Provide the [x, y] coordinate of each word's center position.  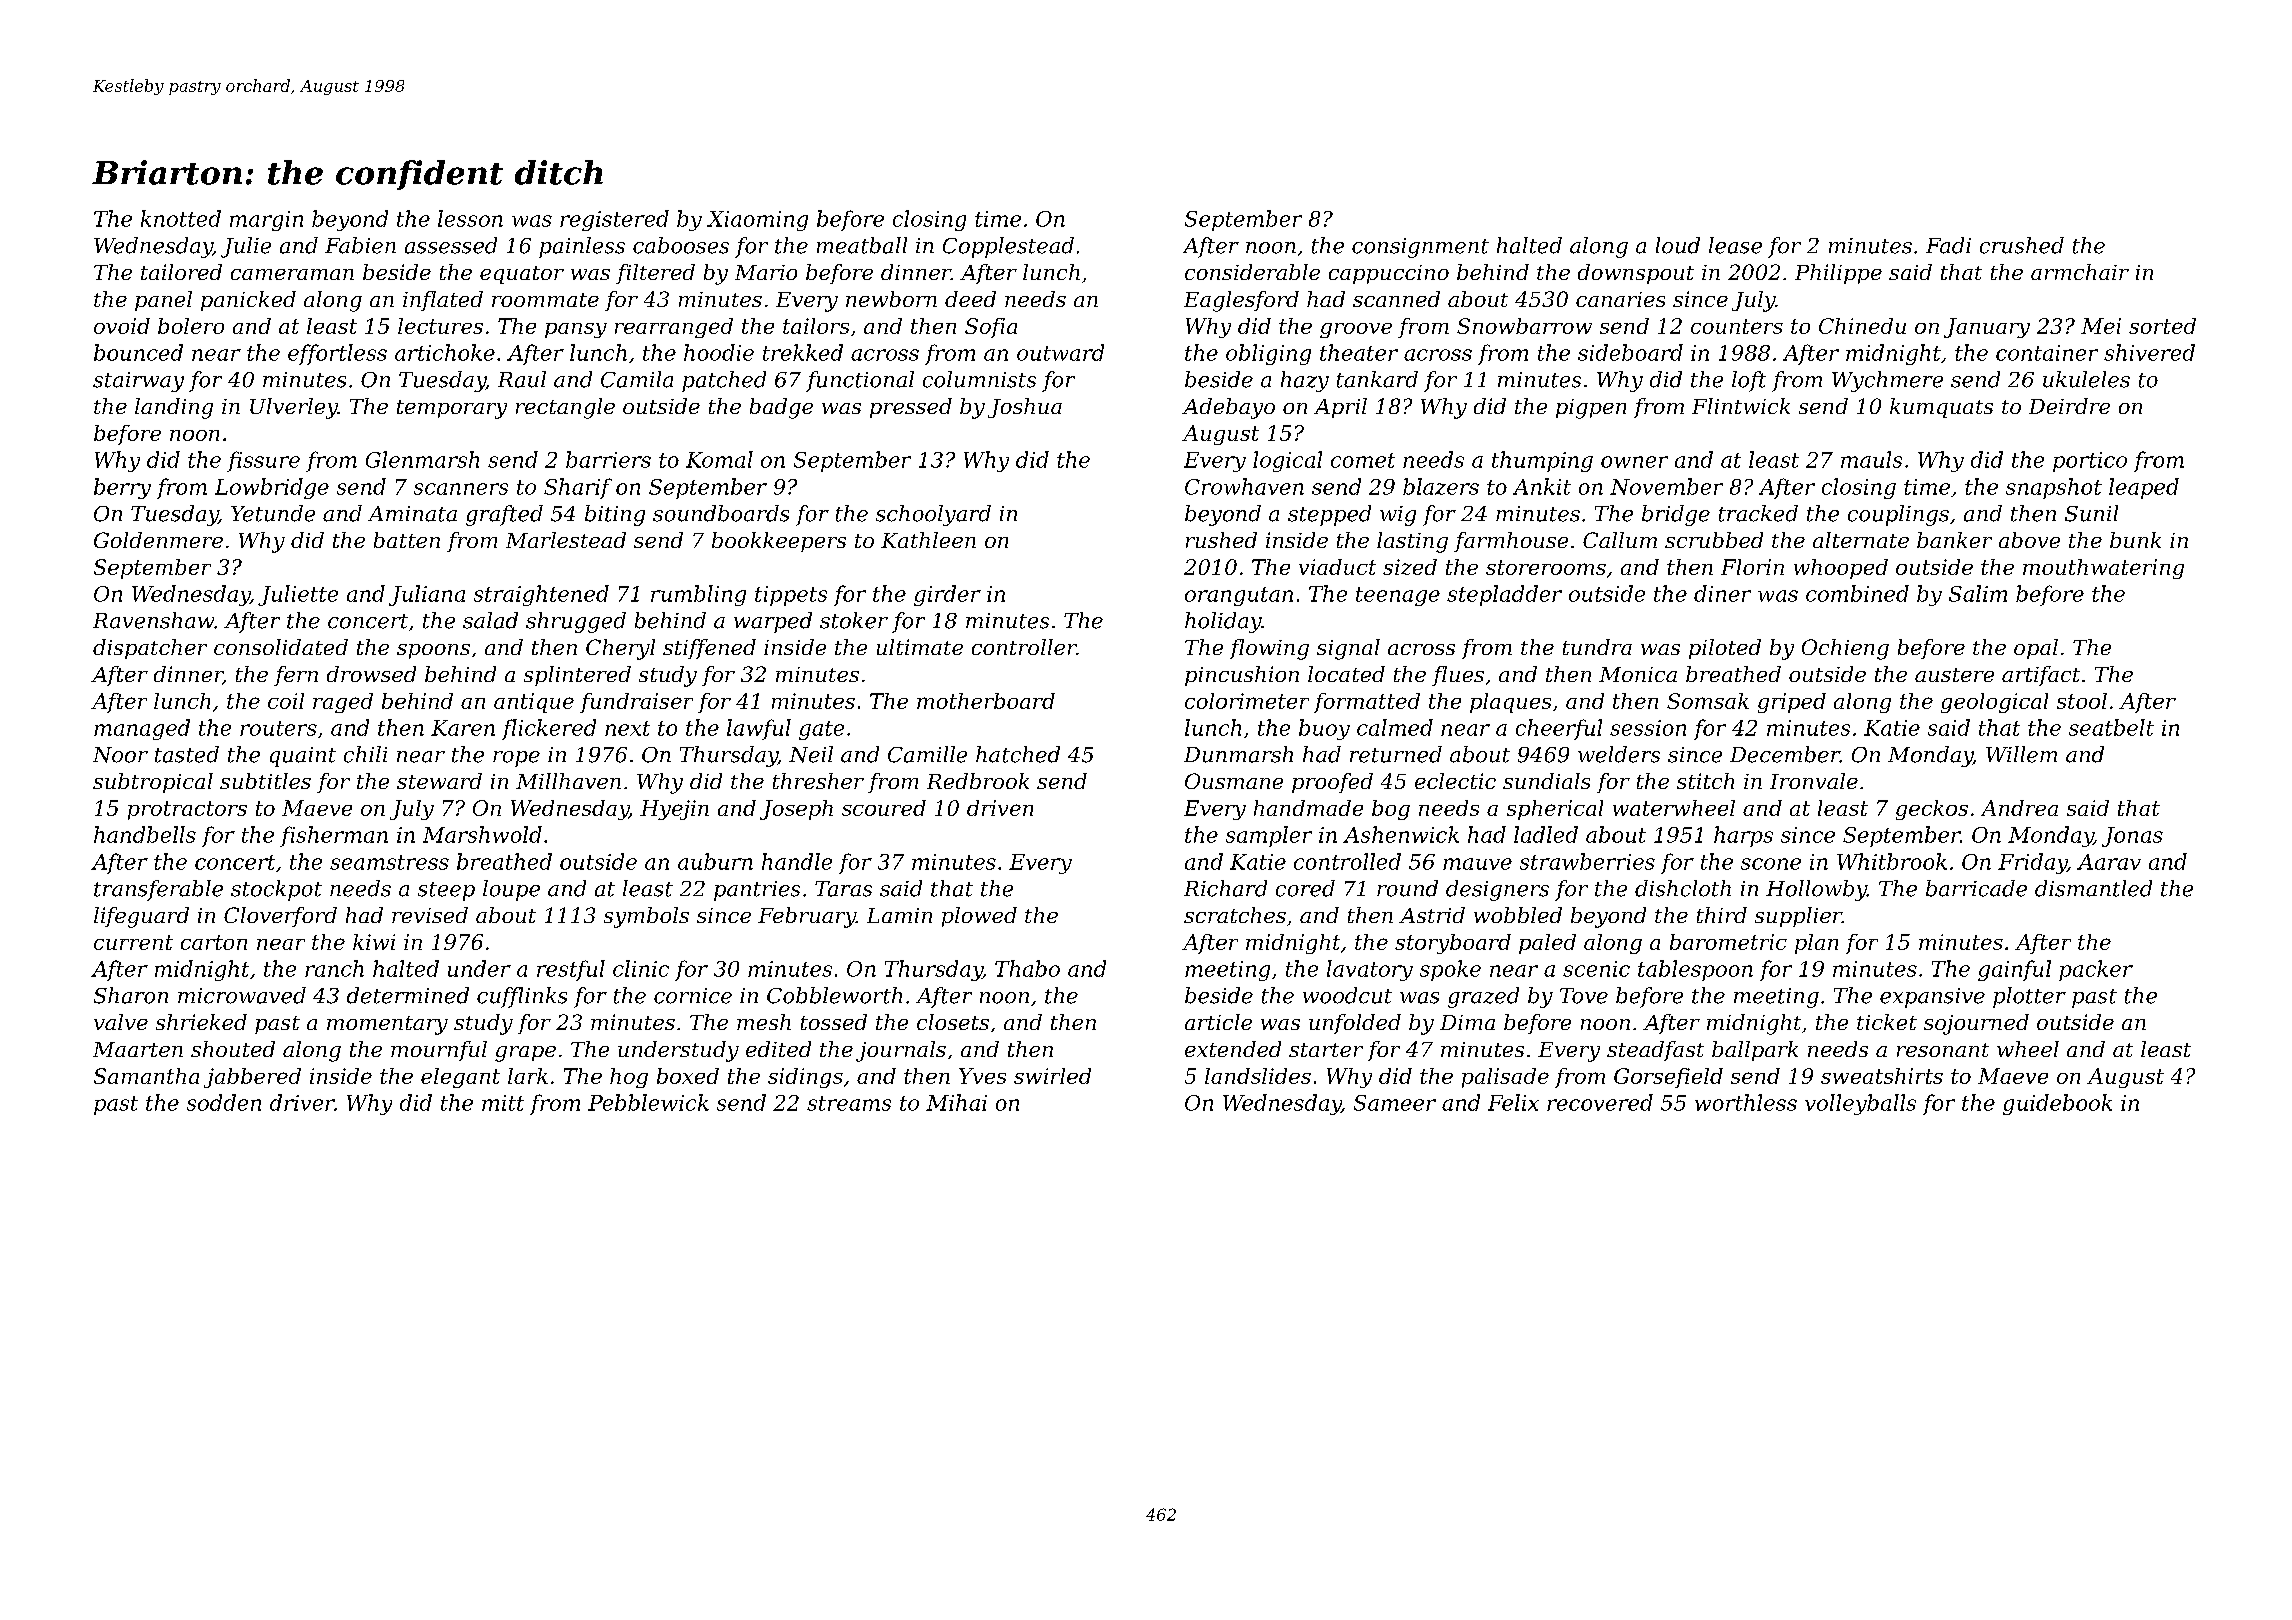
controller [1024, 647]
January [1987, 328]
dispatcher [150, 649]
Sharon [131, 995]
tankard [1377, 379]
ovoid [122, 326]
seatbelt [2111, 727]
